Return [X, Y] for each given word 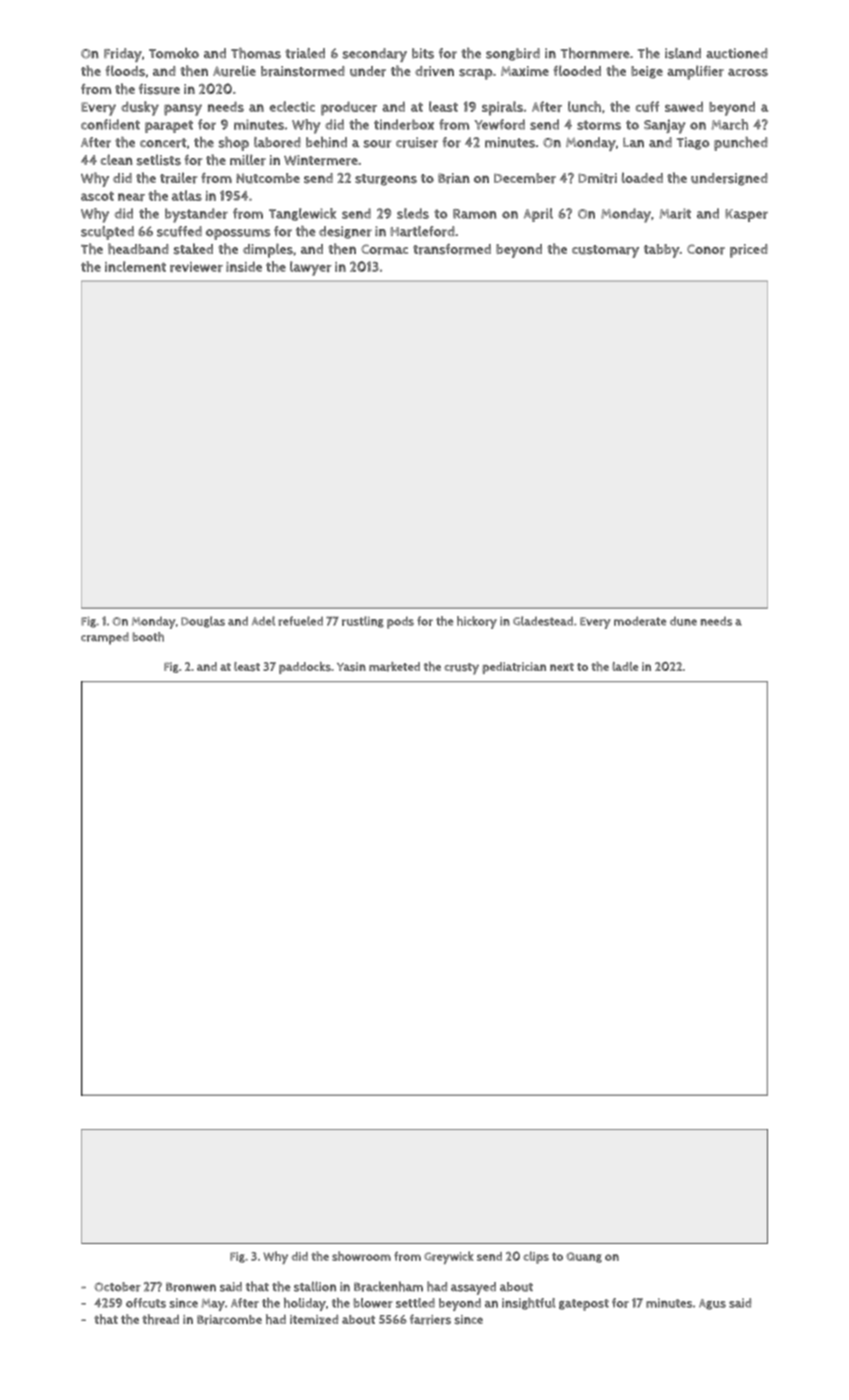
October [117, 1287]
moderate [640, 621]
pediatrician [514, 668]
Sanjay [664, 126]
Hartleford [422, 231]
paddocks [305, 668]
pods [400, 622]
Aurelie [234, 71]
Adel [263, 621]
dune [683, 621]
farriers [430, 1319]
